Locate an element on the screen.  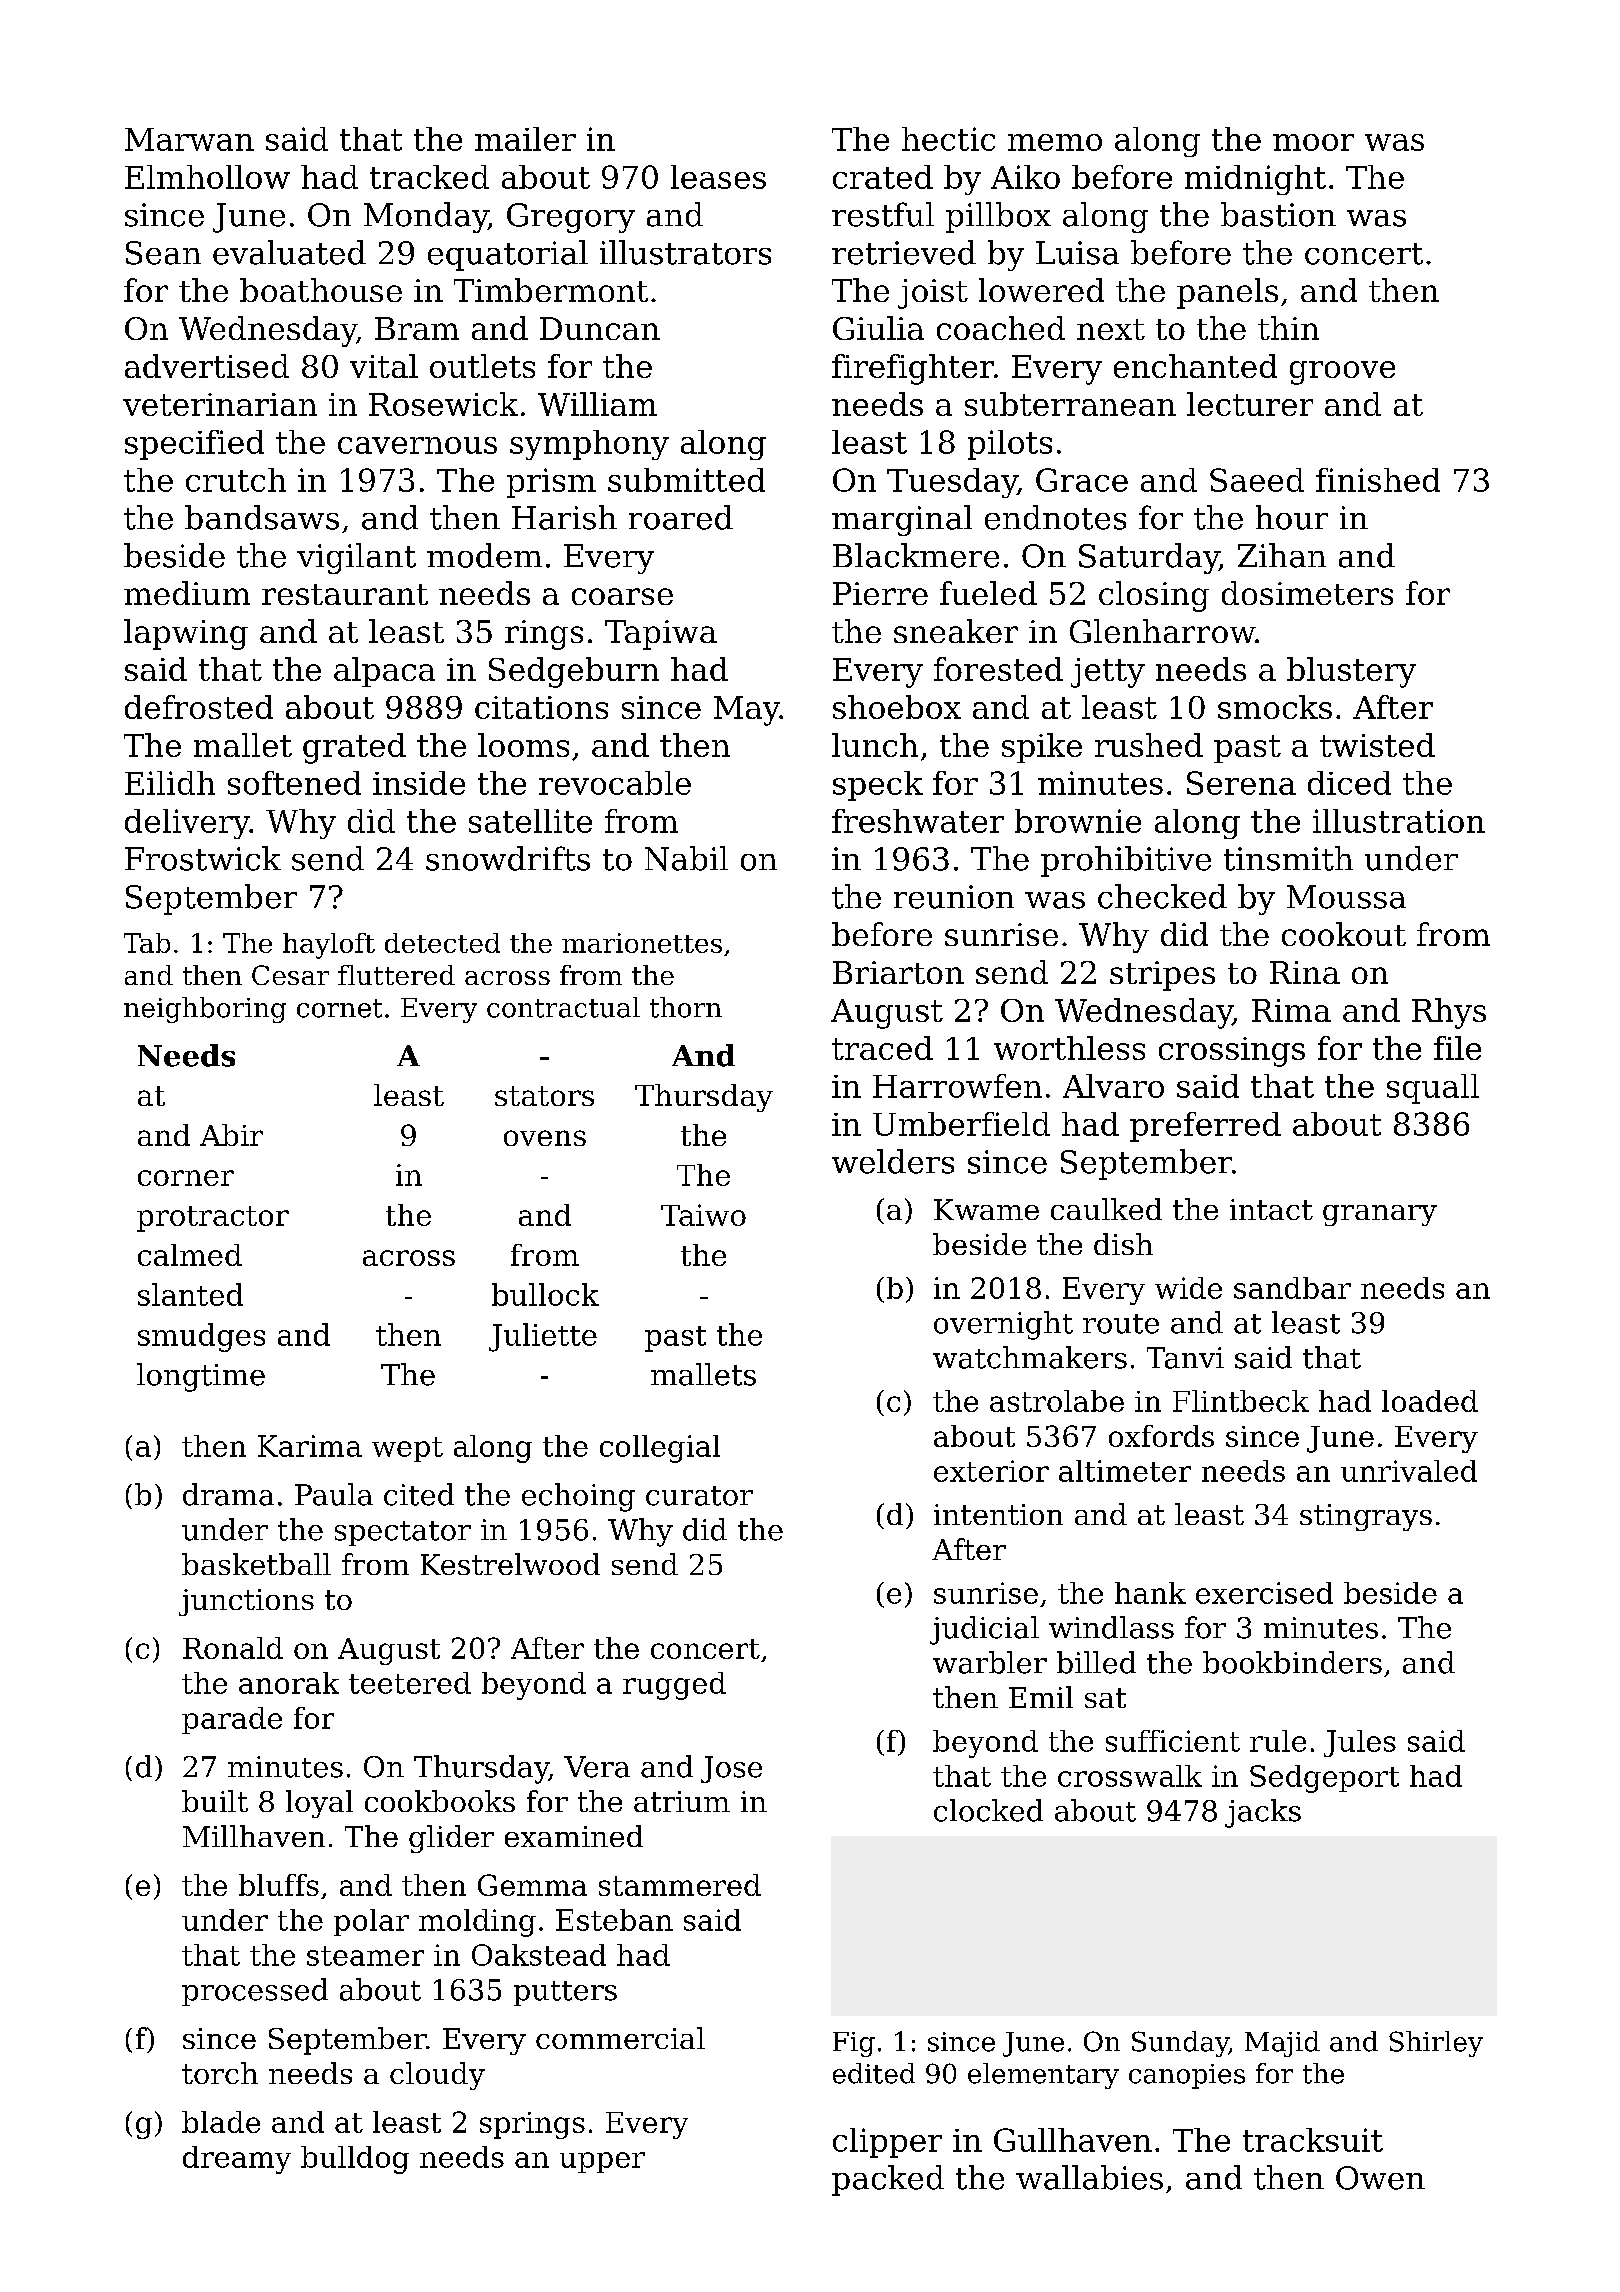
alpaca is located at coordinates (384, 672).
